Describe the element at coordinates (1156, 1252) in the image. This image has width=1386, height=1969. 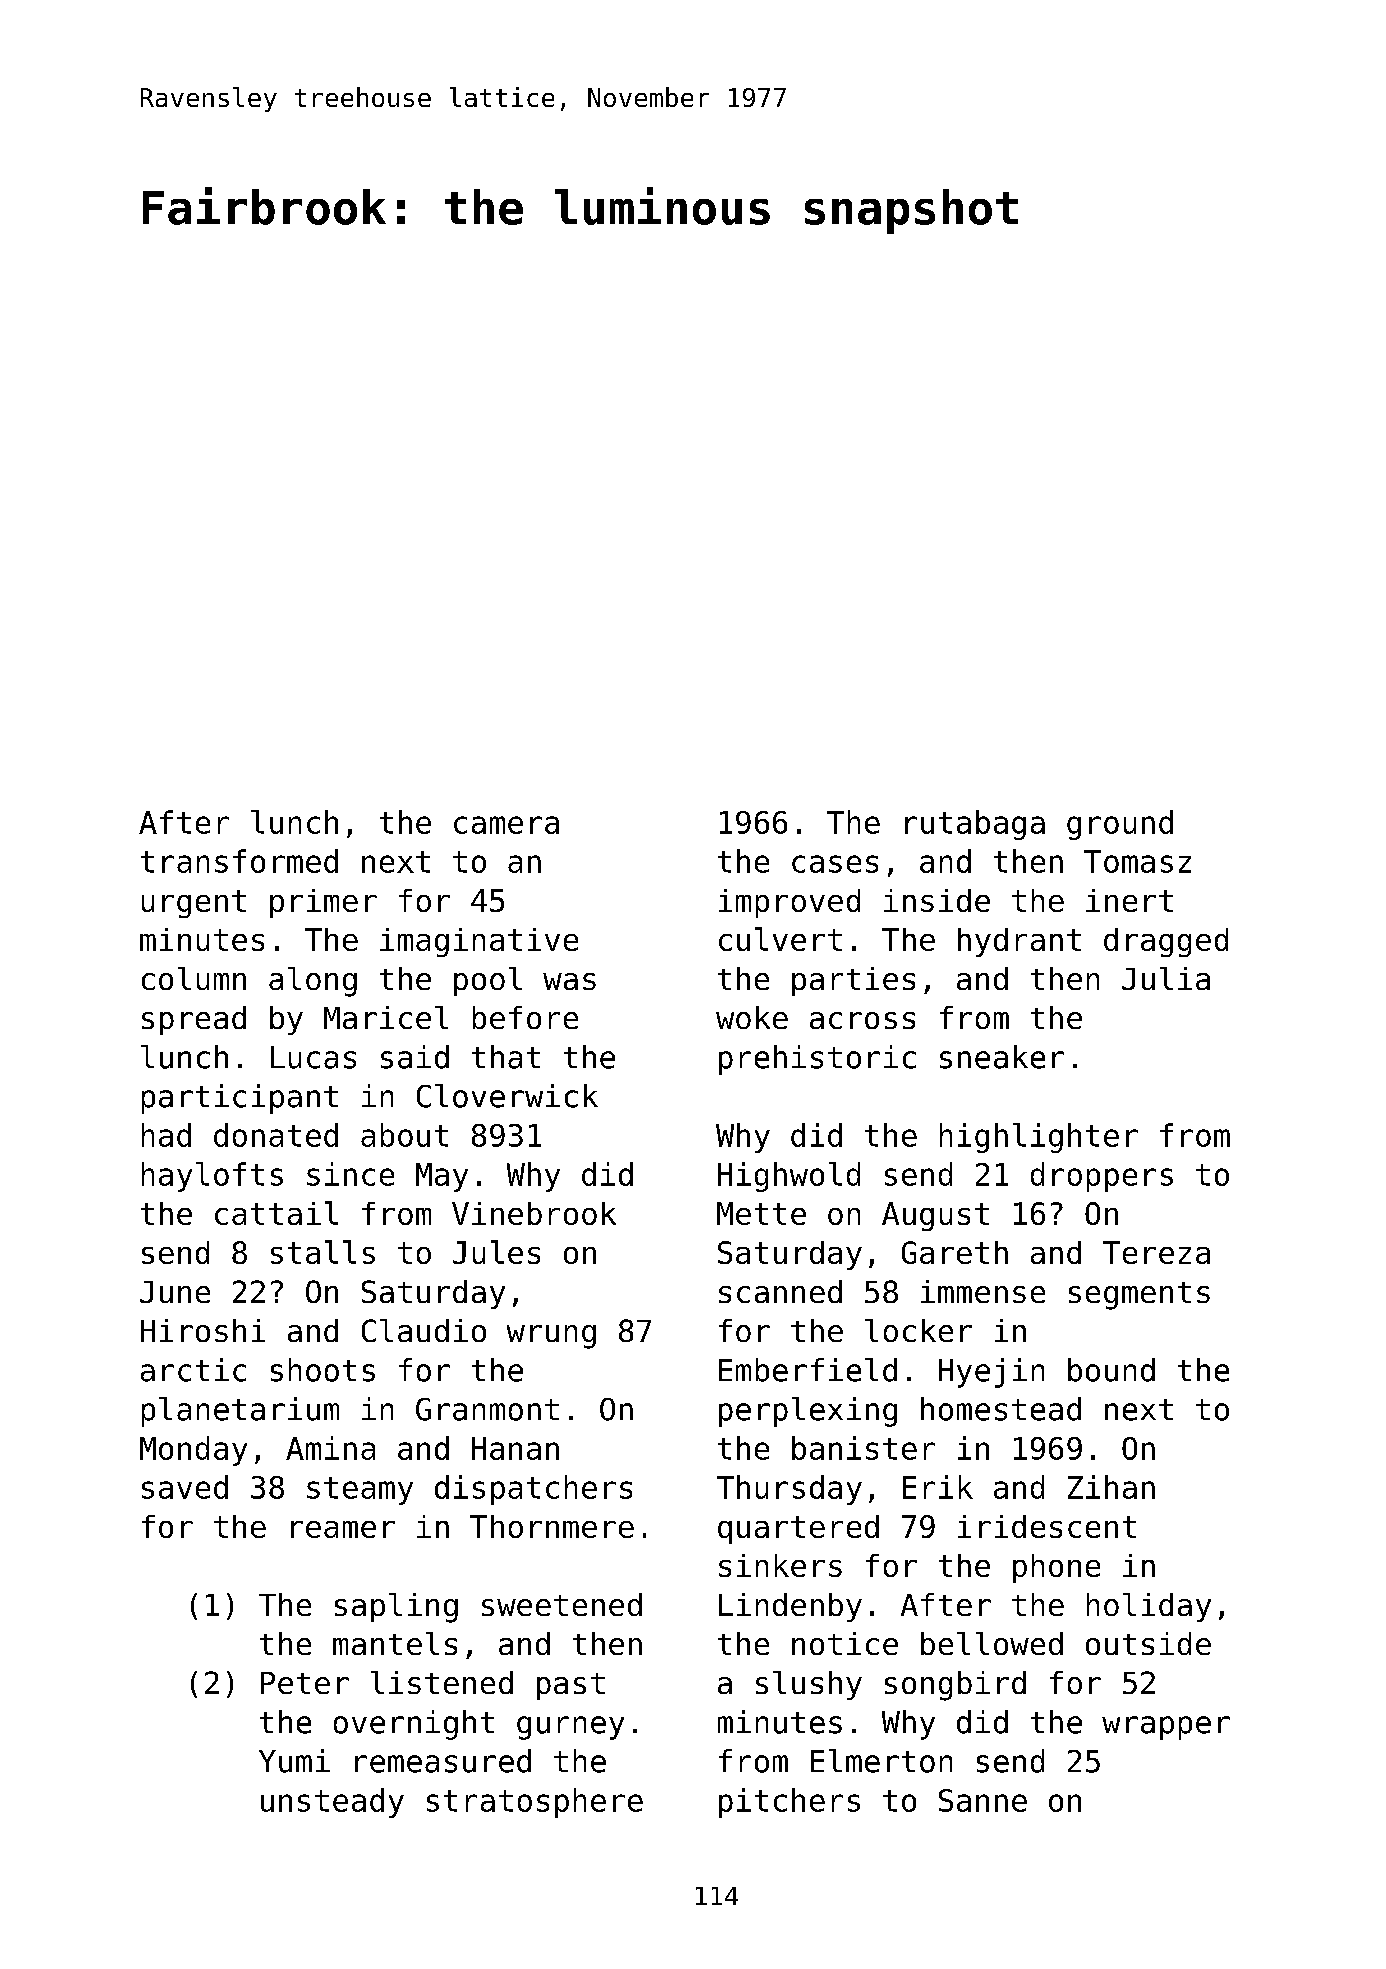
I see `Tereza` at that location.
